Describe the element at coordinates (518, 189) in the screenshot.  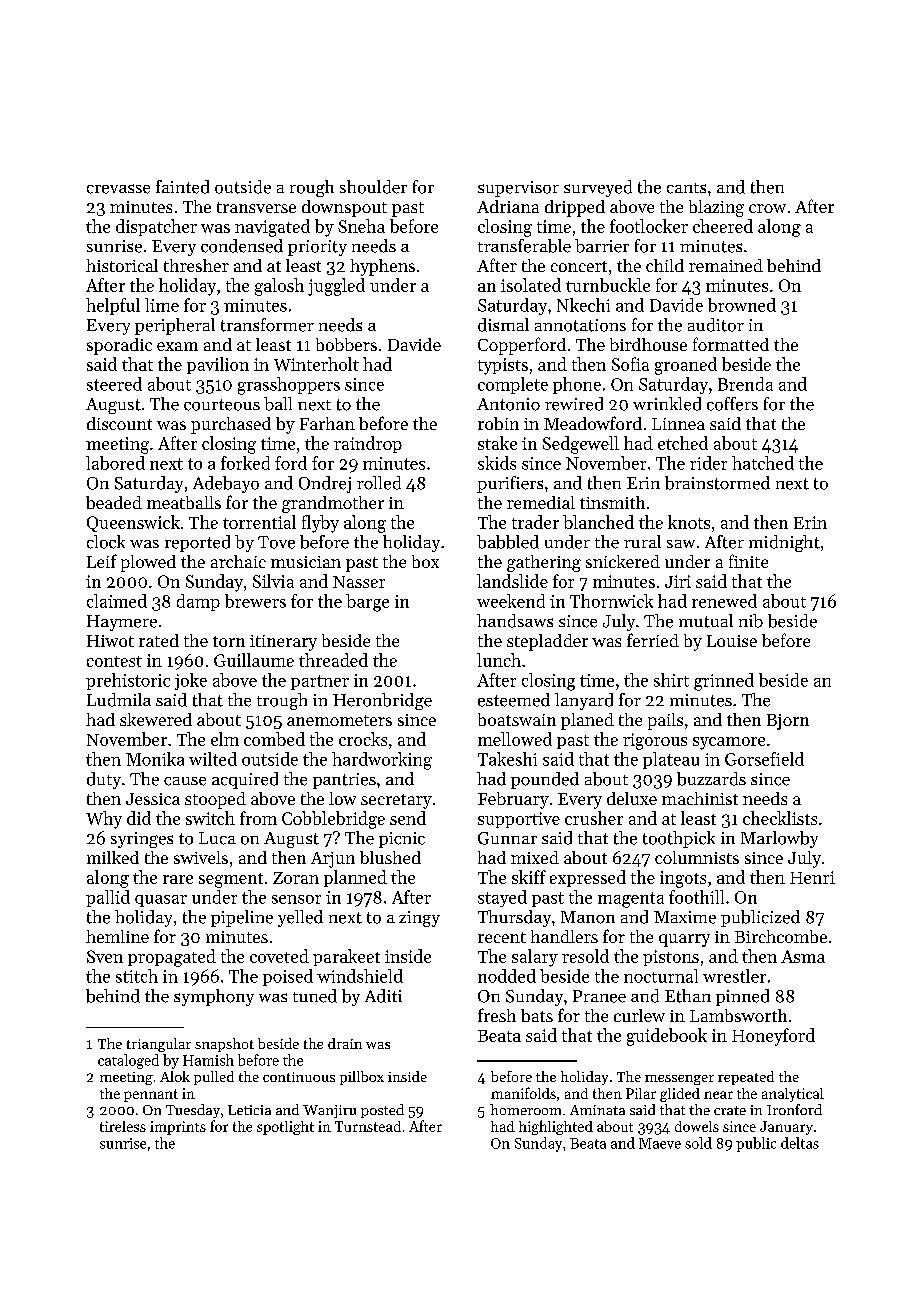
I see `supervisor` at that location.
